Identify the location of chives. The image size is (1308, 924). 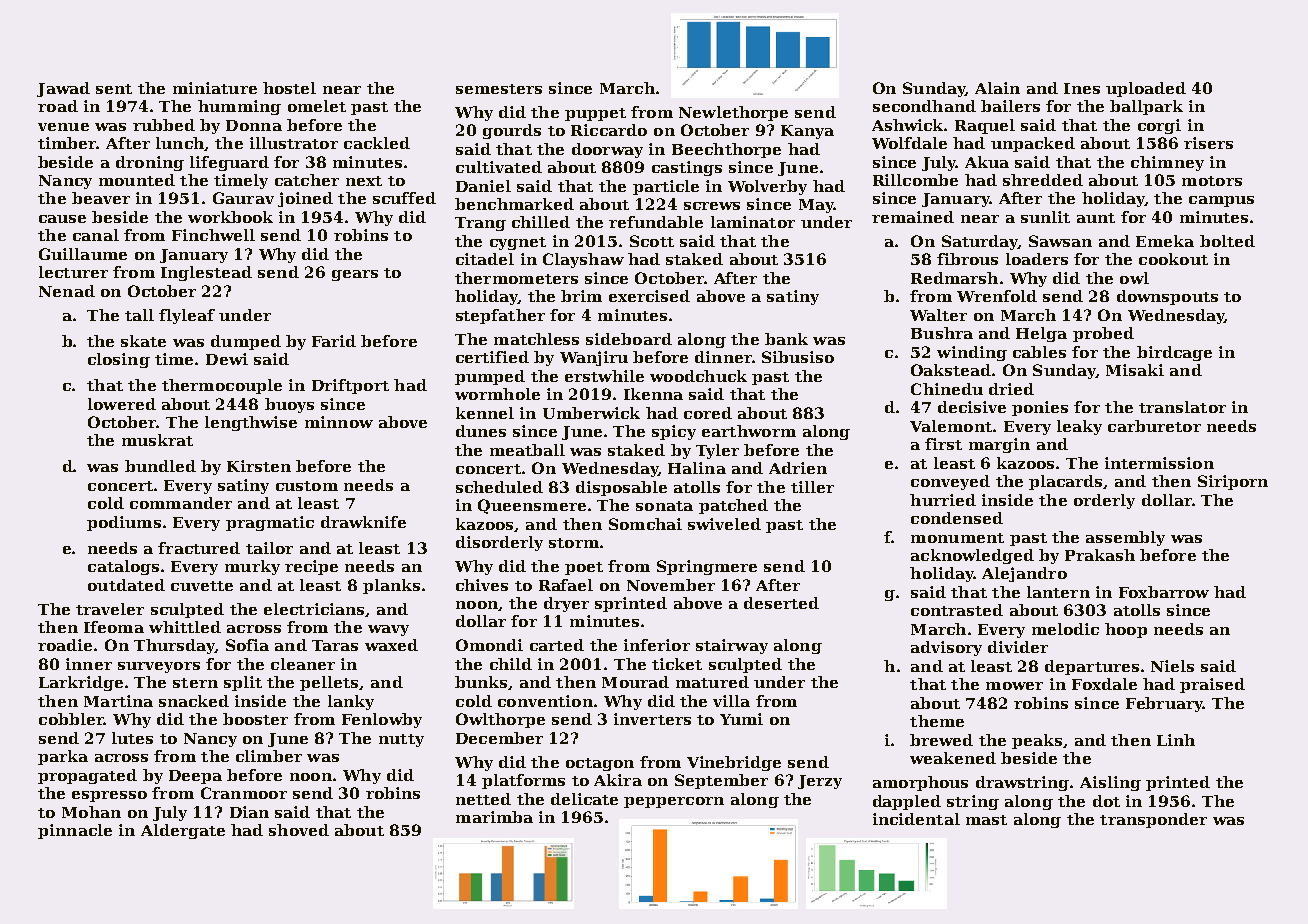
(482, 585).
